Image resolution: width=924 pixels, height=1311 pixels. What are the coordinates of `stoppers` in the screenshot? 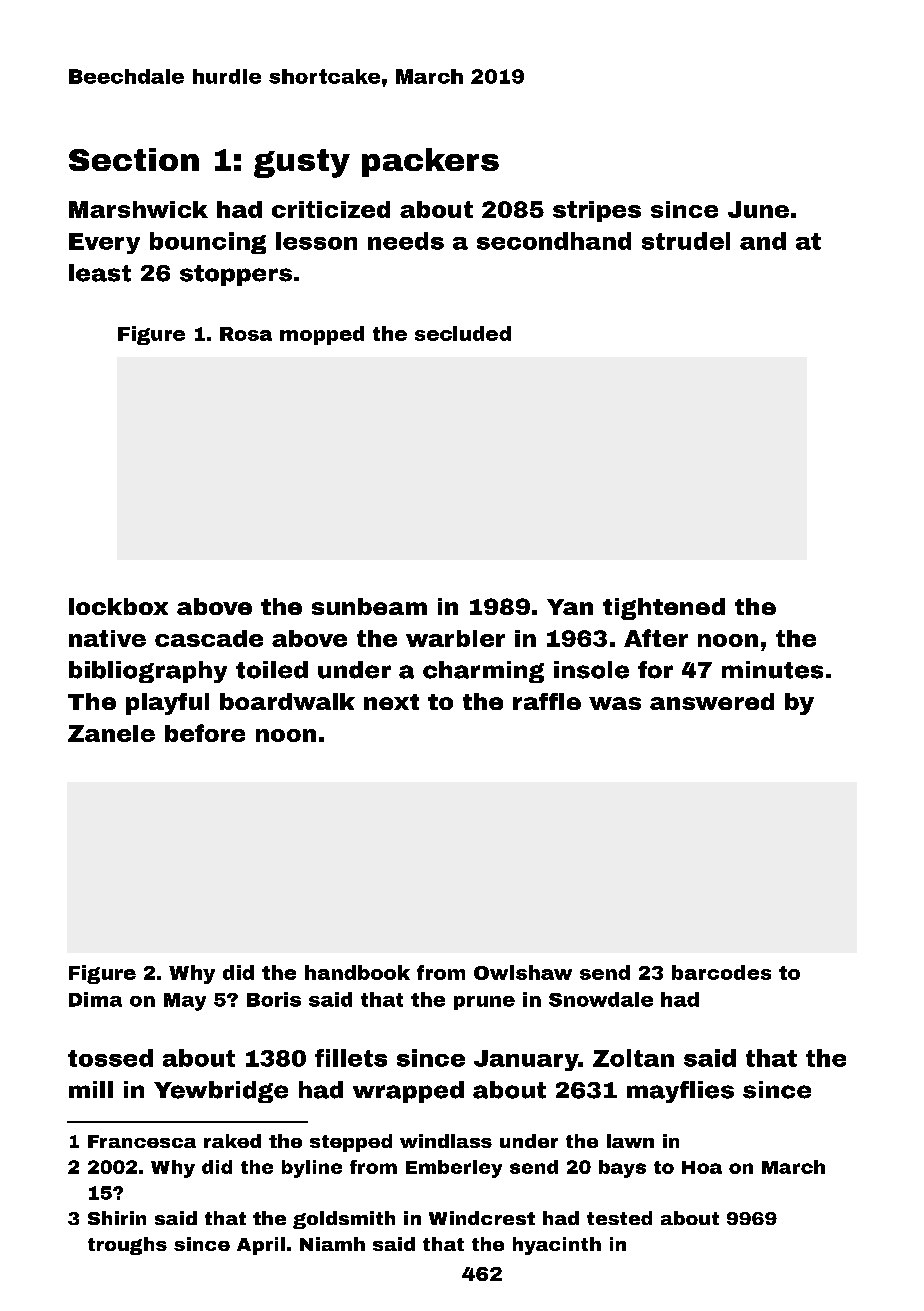 It's located at (236, 275).
